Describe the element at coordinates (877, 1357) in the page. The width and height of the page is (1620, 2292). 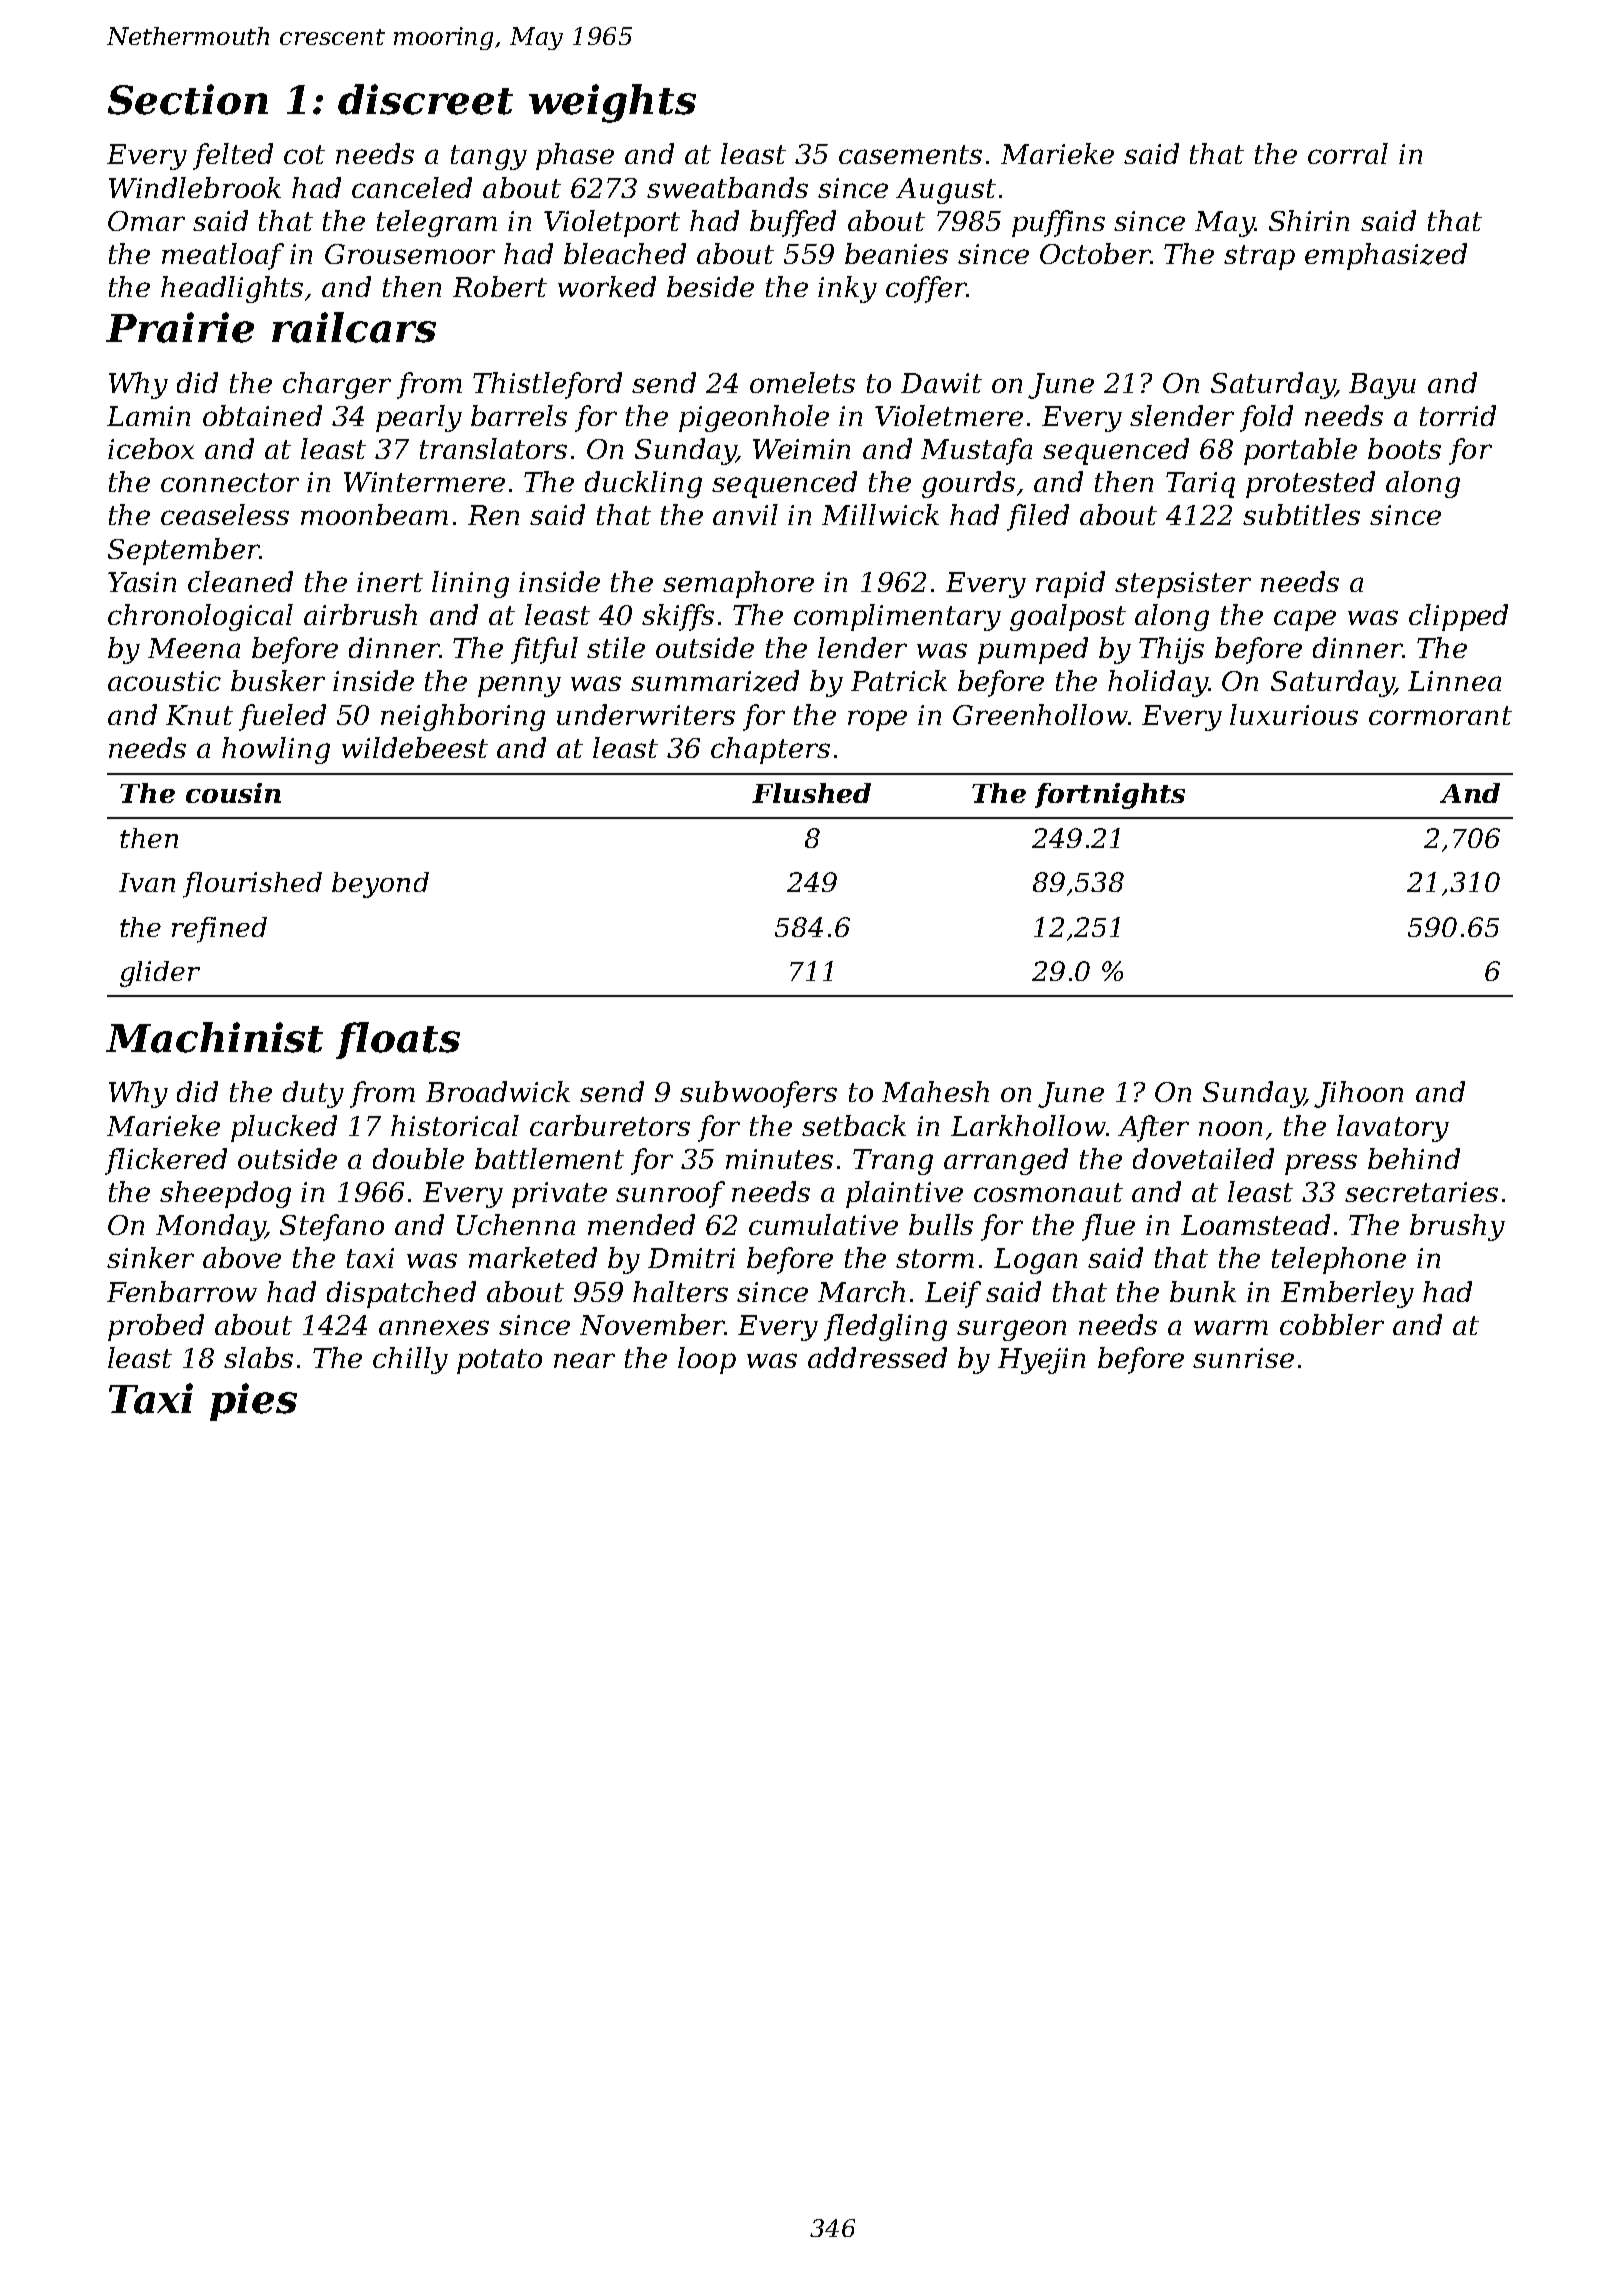
I see `addressed` at that location.
